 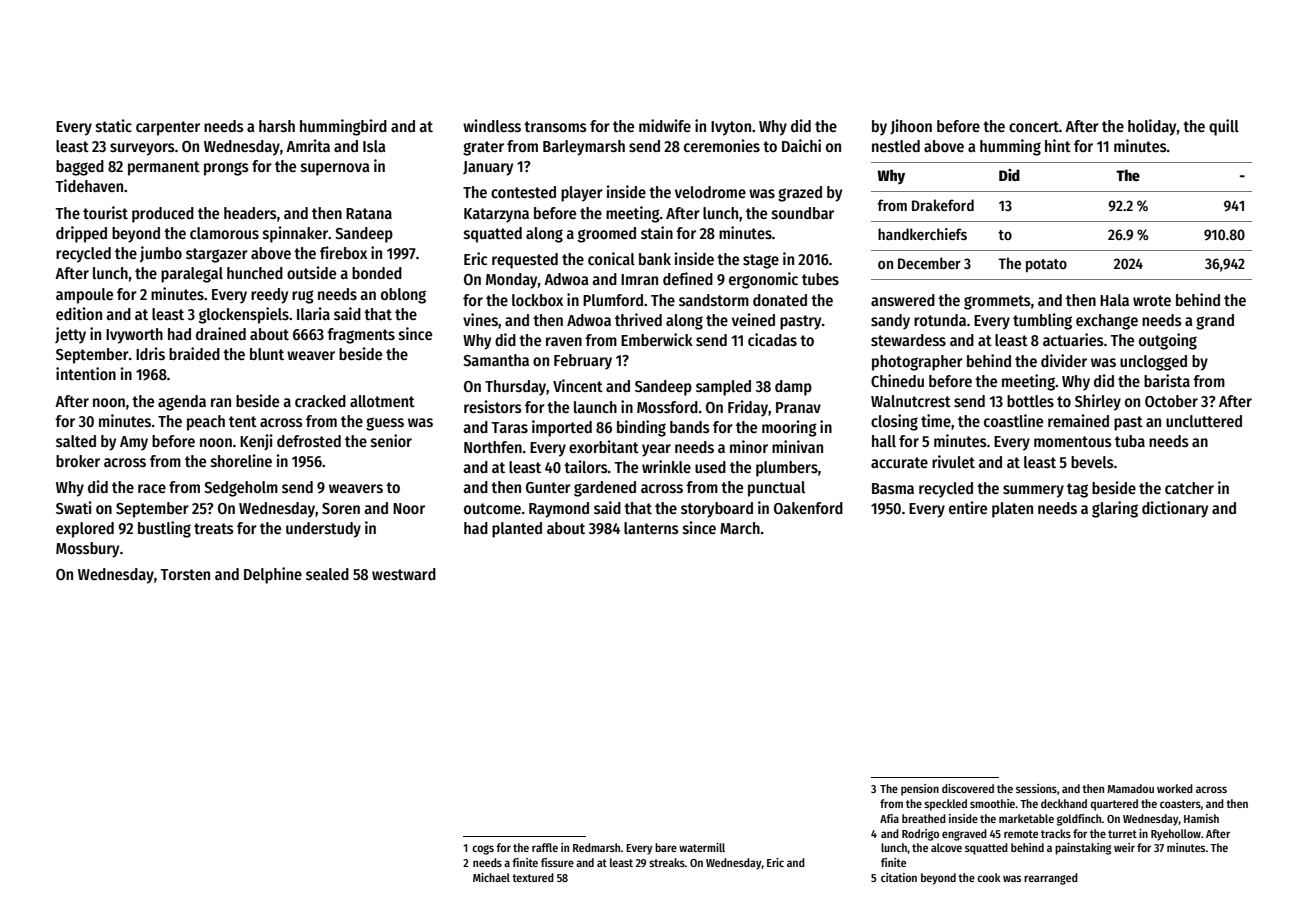 I want to click on dictionary, so click(x=1175, y=509).
